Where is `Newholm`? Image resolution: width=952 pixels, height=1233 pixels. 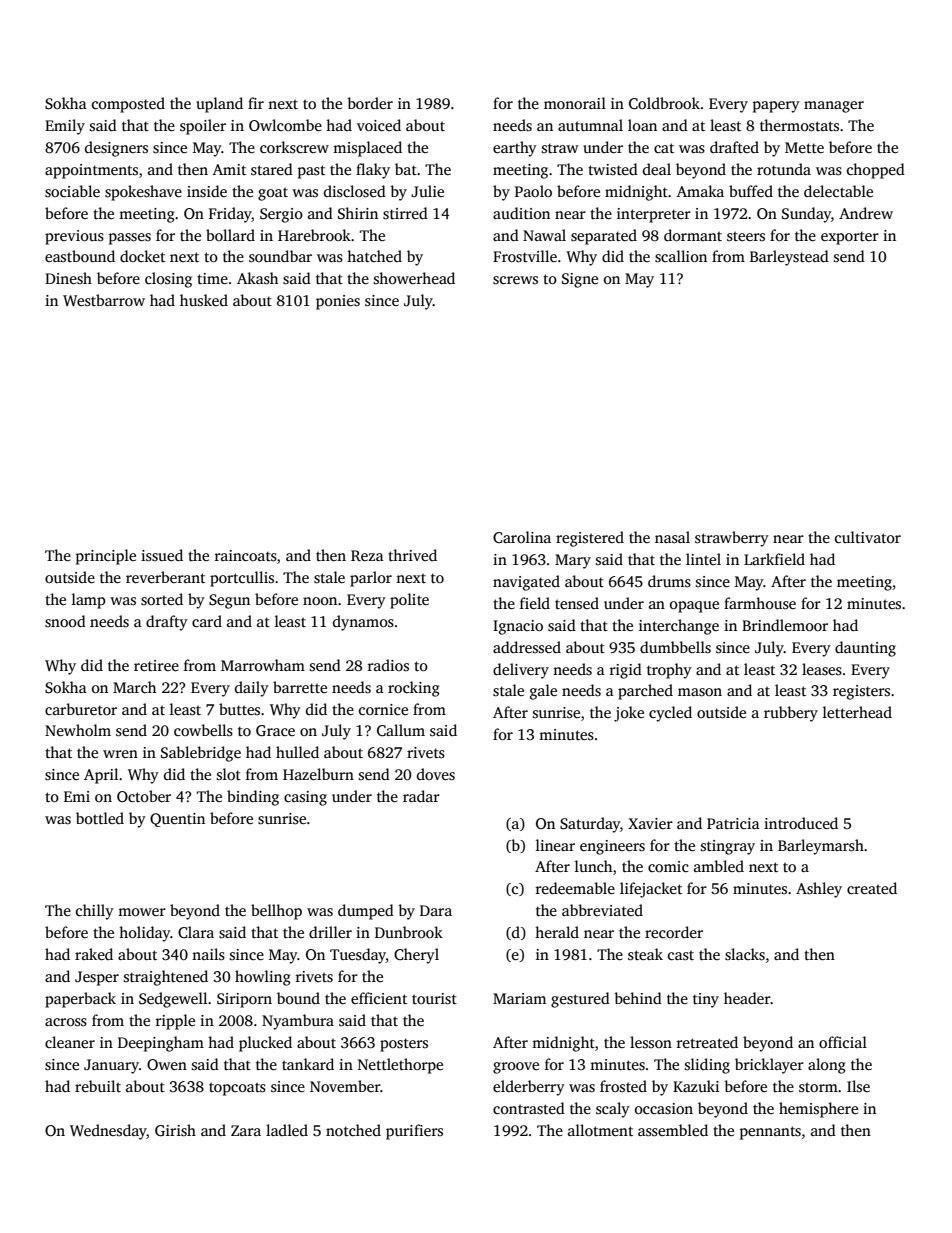 Newholm is located at coordinates (78, 730).
